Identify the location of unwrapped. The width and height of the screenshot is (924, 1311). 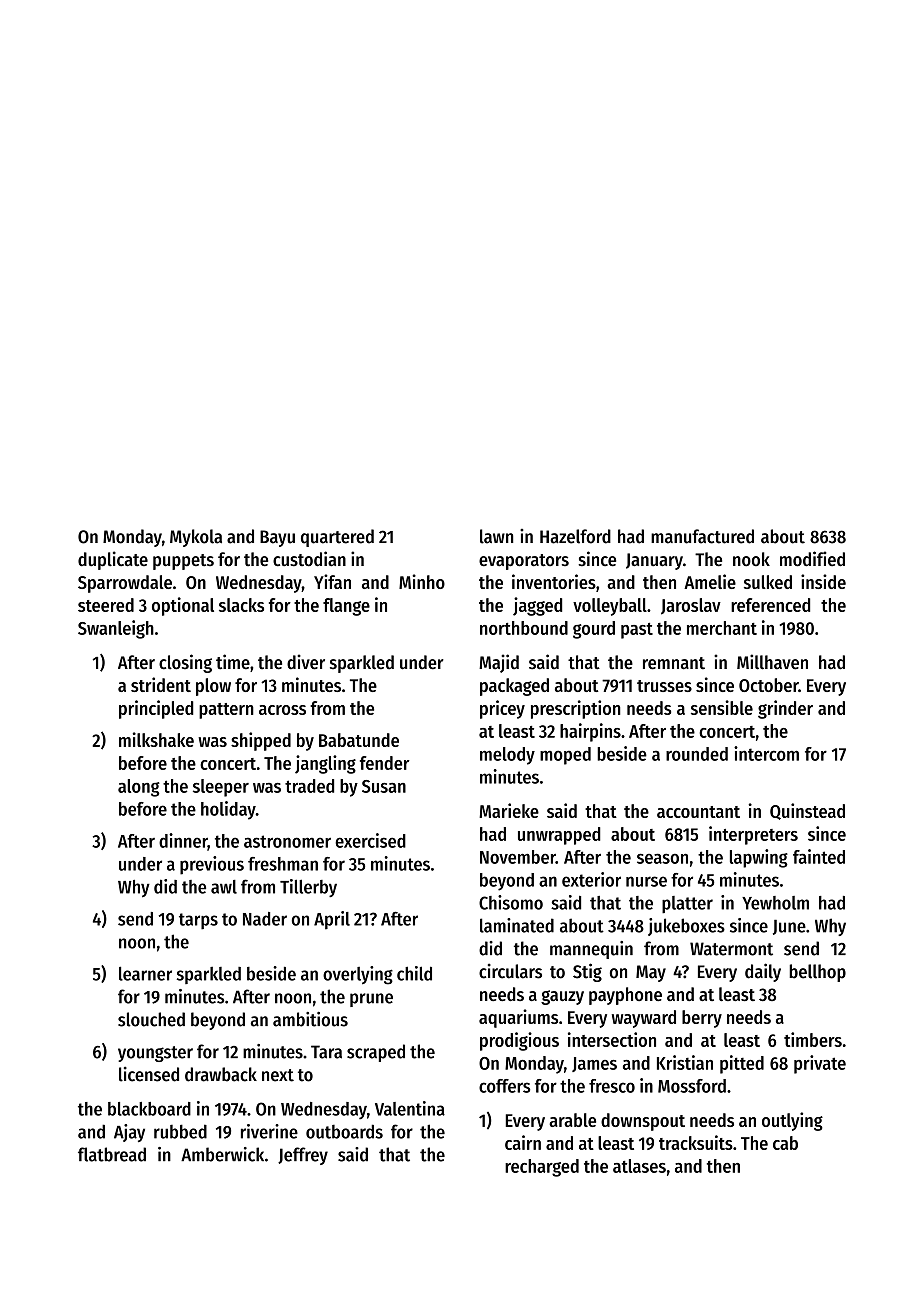
(559, 836).
